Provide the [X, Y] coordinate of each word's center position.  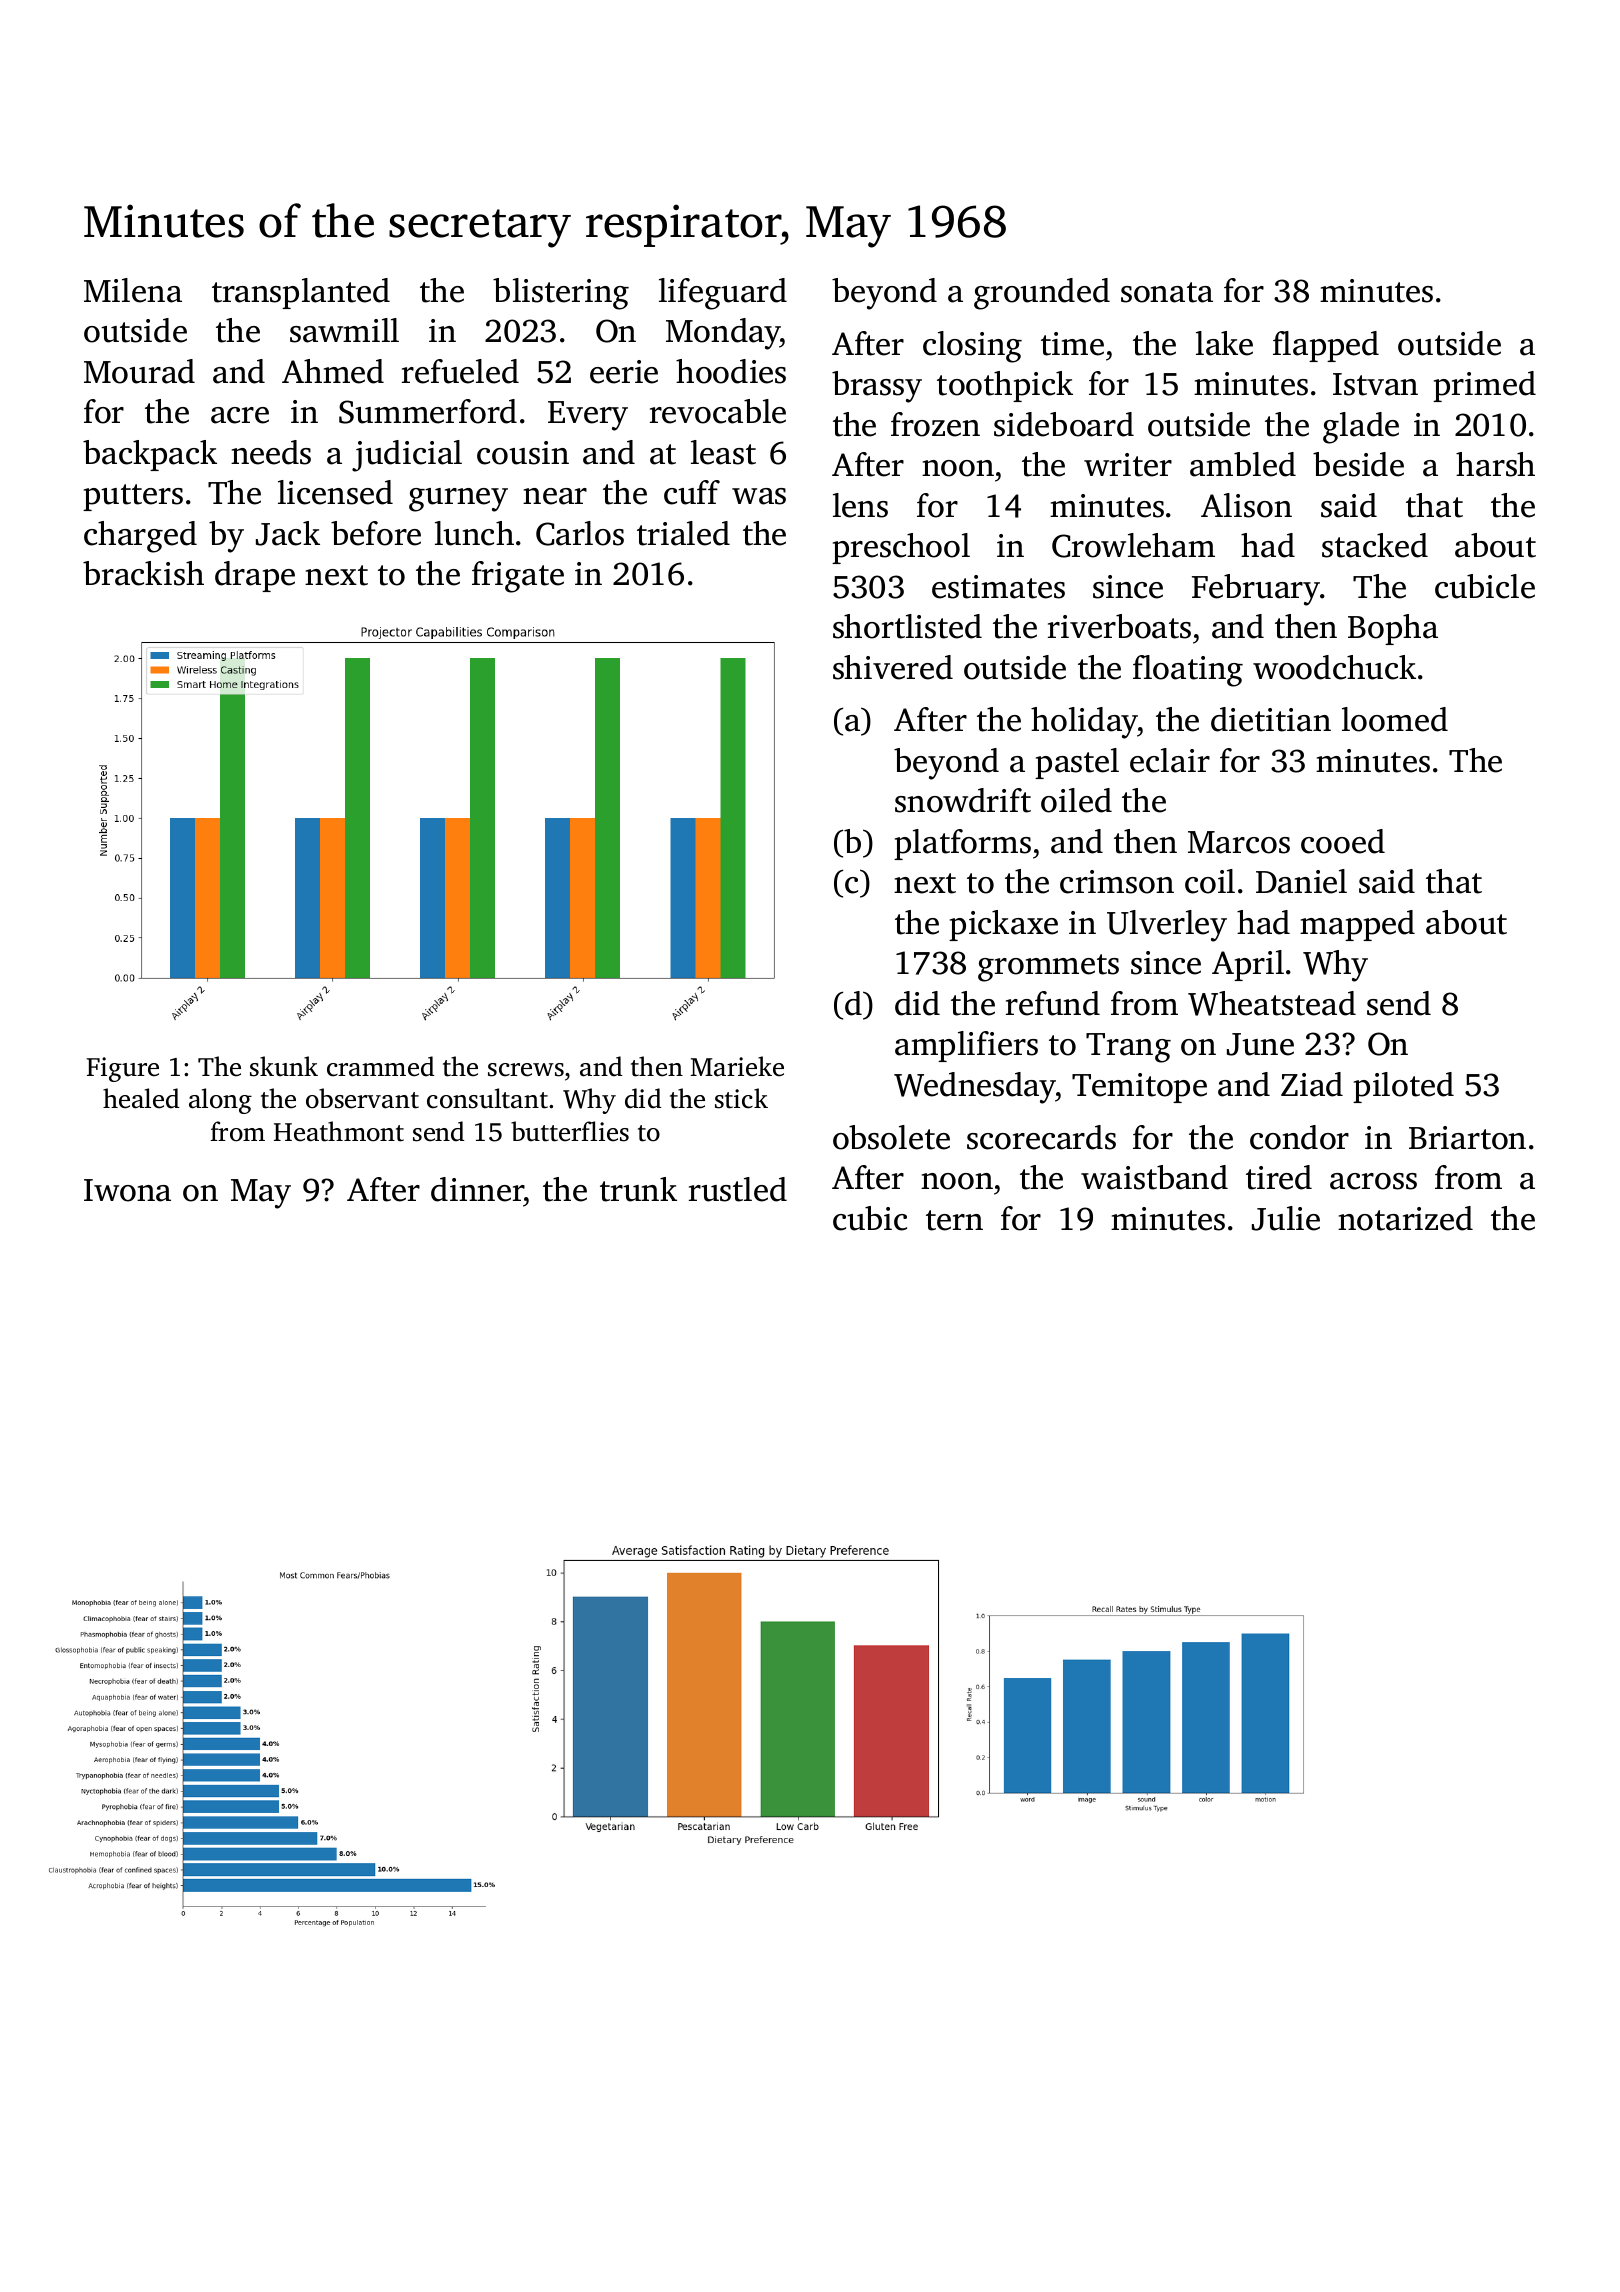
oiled [1076, 800]
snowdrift [963, 800]
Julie [1286, 1218]
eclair [1170, 760]
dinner [477, 1189]
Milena [133, 290]
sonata [1167, 292]
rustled [738, 1189]
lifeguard [723, 294]
